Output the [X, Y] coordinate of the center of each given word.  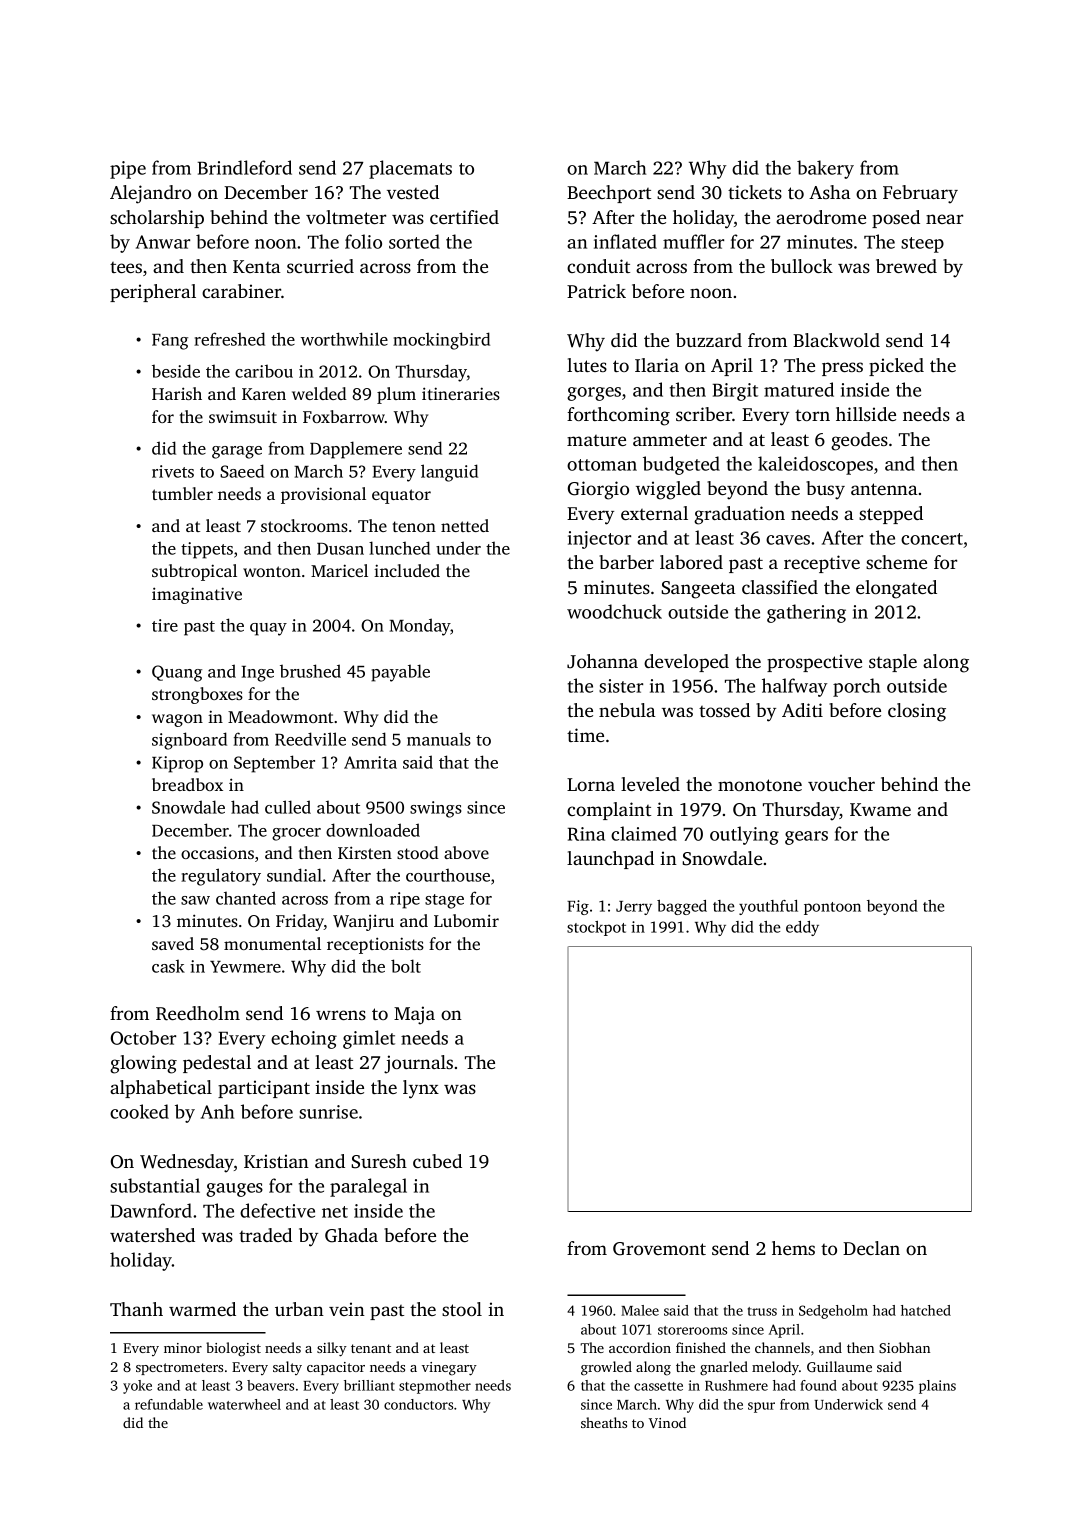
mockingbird [441, 341]
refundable [169, 1404]
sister [621, 686]
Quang [177, 673]
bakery [825, 169]
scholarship [157, 219]
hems [793, 1248]
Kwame [880, 809]
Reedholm [198, 1013]
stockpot [596, 928]
